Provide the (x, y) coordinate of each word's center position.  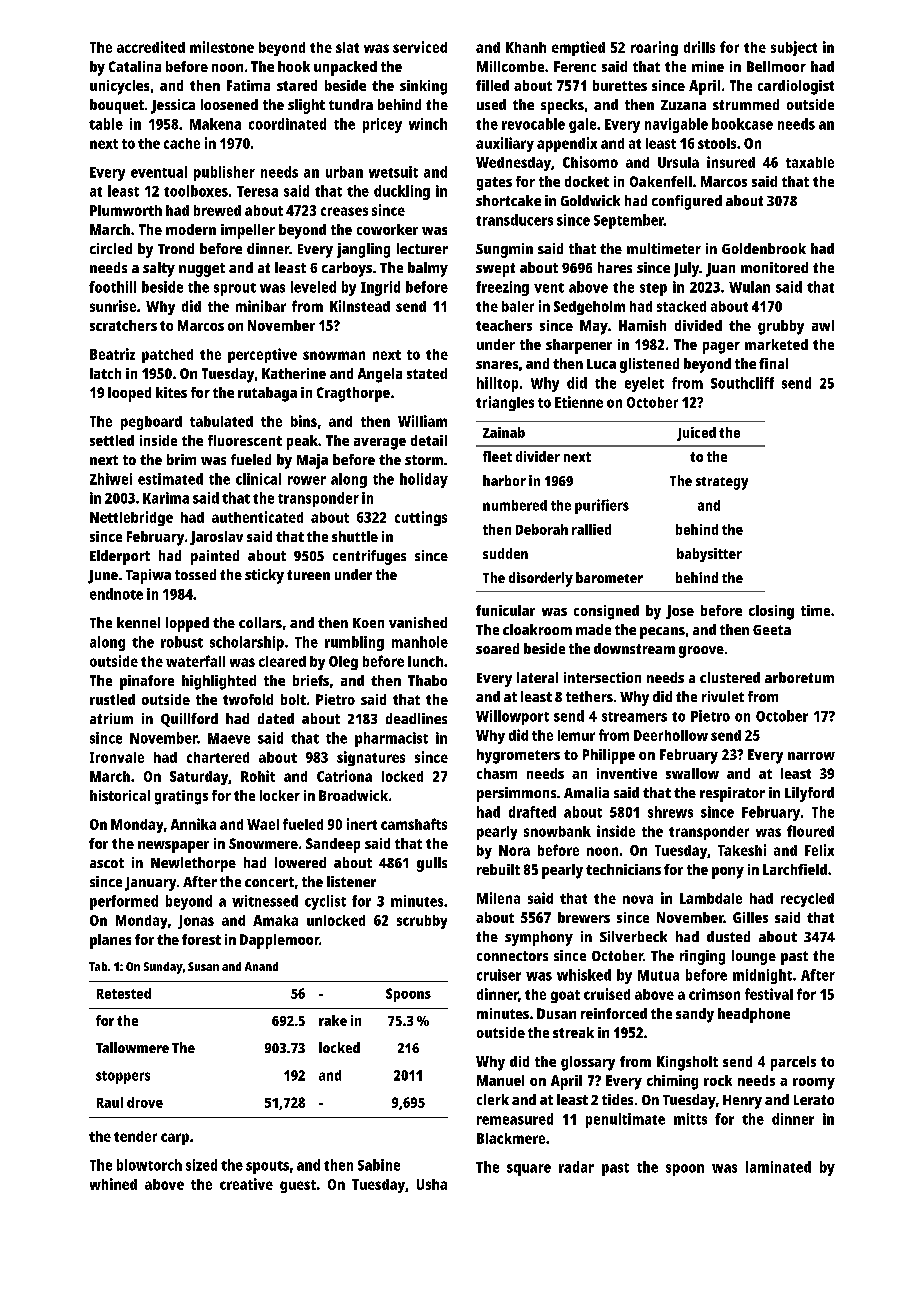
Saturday (199, 778)
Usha (432, 1184)
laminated (778, 1167)
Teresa (257, 191)
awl (823, 325)
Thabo (427, 680)
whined (113, 1184)
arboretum (799, 677)
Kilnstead (360, 306)
